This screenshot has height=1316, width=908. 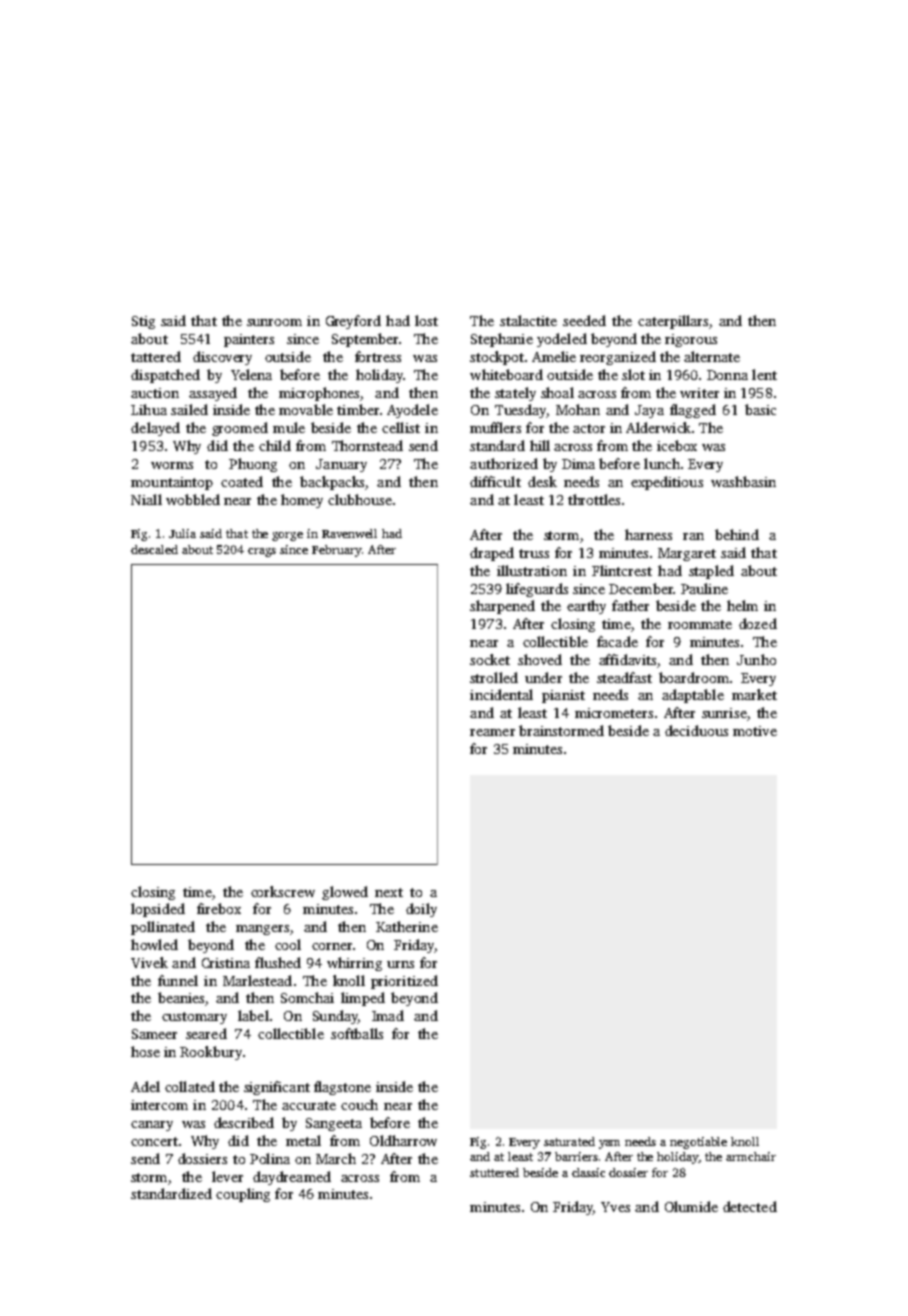 What do you see at coordinates (159, 1105) in the screenshot?
I see `intercom` at bounding box center [159, 1105].
